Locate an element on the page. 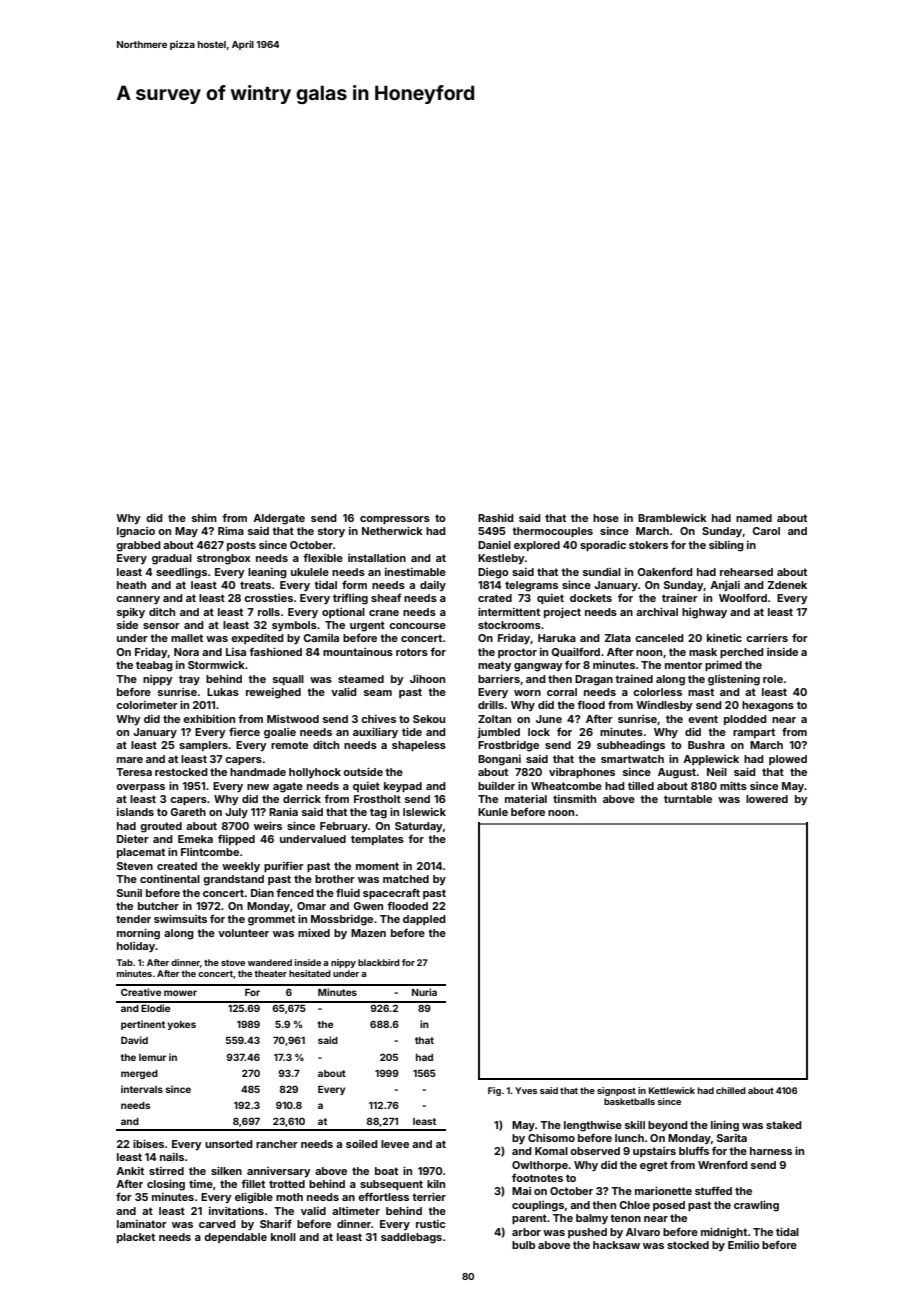 The width and height of the image is (924, 1308). form is located at coordinates (354, 584).
